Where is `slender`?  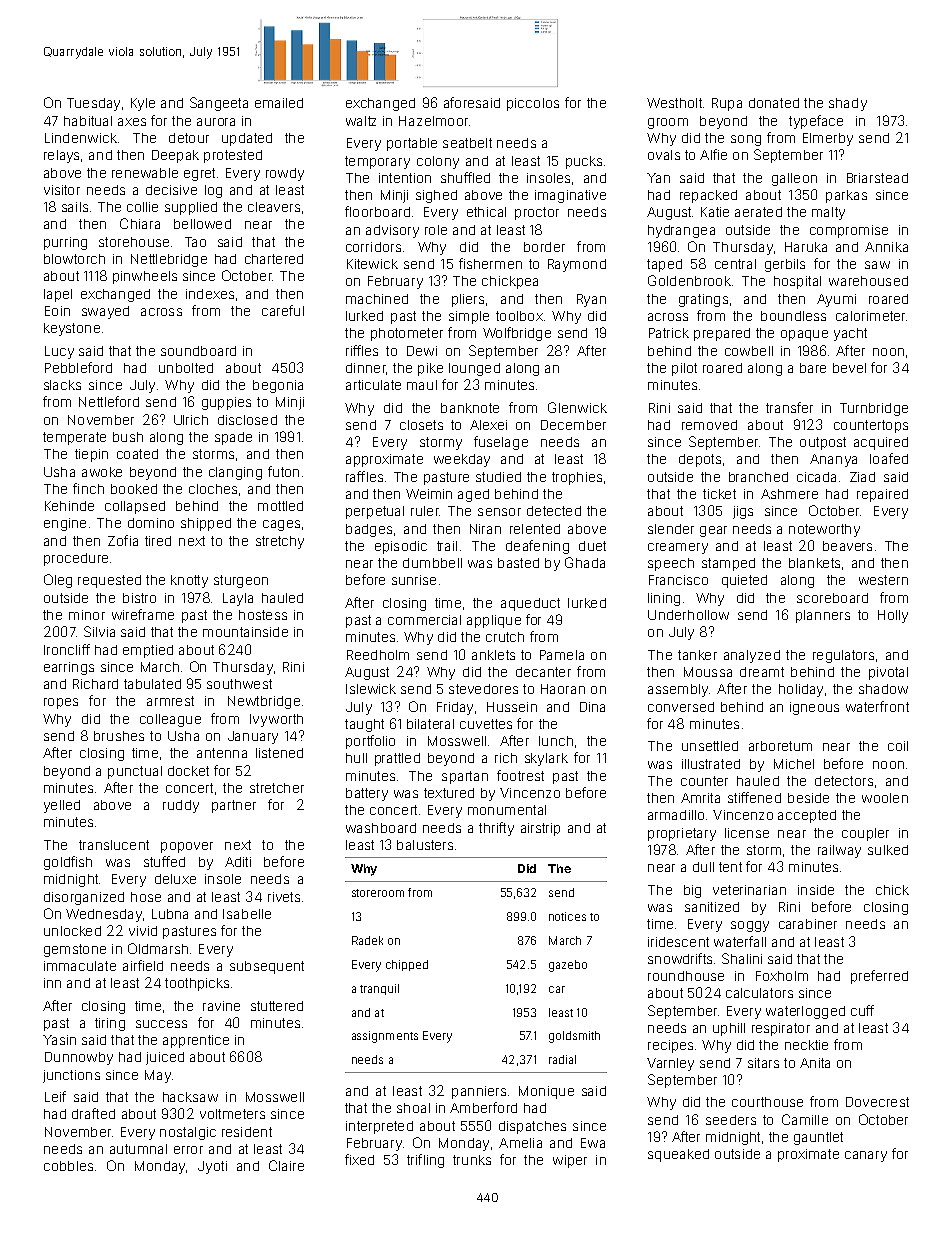
slender is located at coordinates (671, 529).
